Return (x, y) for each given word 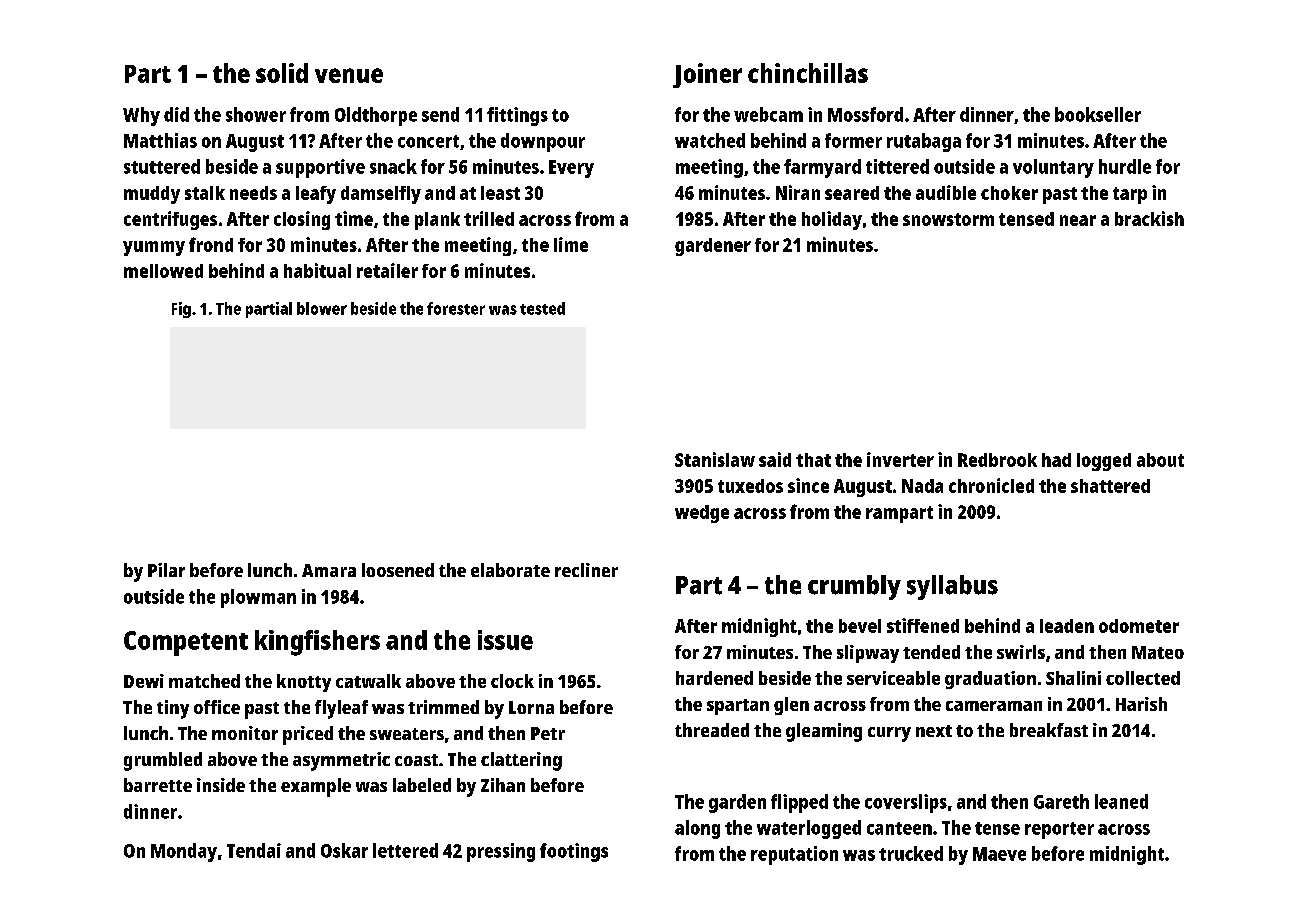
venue (349, 75)
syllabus (952, 587)
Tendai (254, 850)
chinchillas (808, 73)
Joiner (707, 75)
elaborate (510, 570)
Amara (329, 570)
